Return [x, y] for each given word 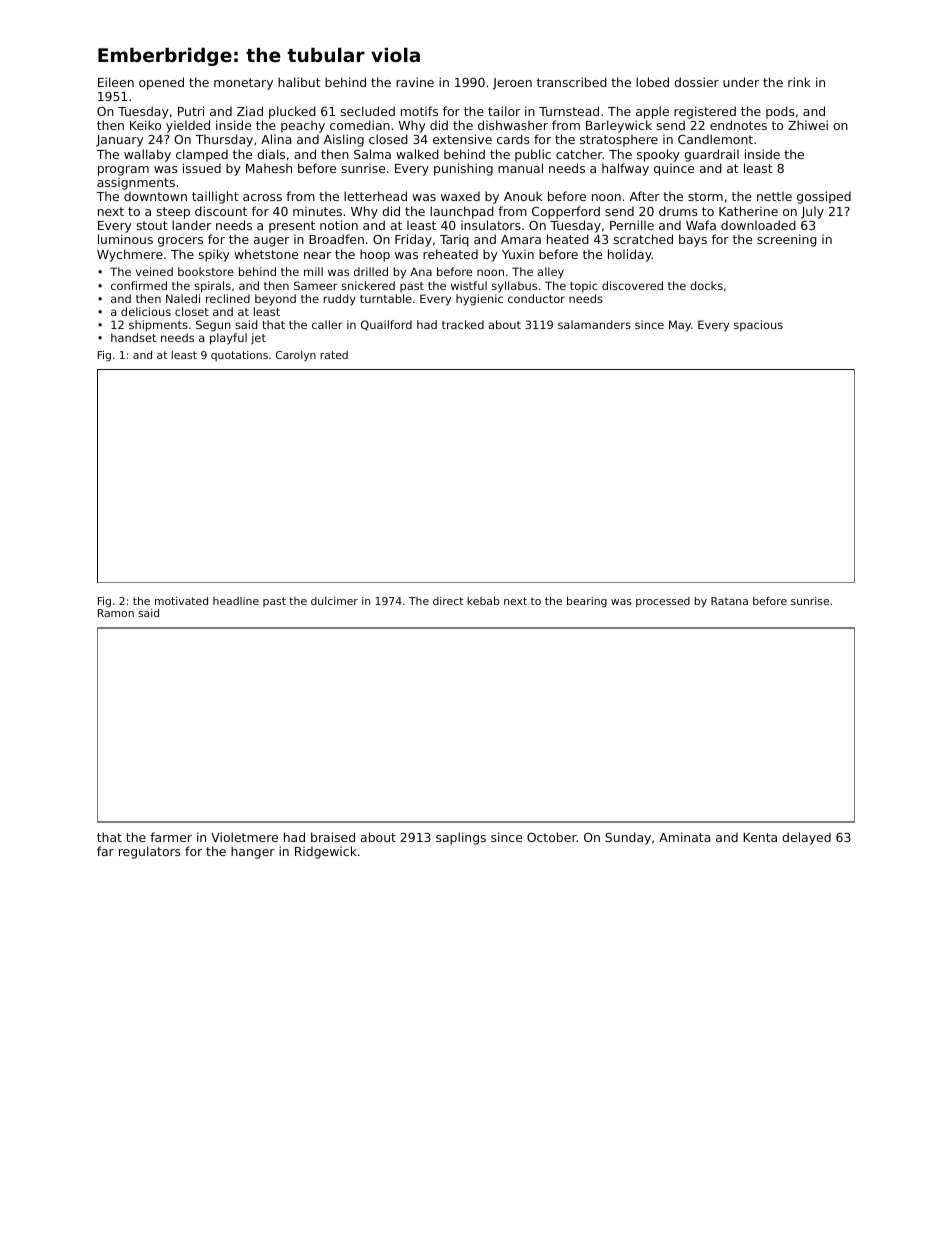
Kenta [760, 837]
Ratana [729, 601]
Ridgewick [326, 852]
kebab [483, 601]
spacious [758, 326]
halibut [299, 82]
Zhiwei [808, 125]
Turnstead [569, 111]
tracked [463, 324]
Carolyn [296, 356]
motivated [181, 601]
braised [333, 837]
